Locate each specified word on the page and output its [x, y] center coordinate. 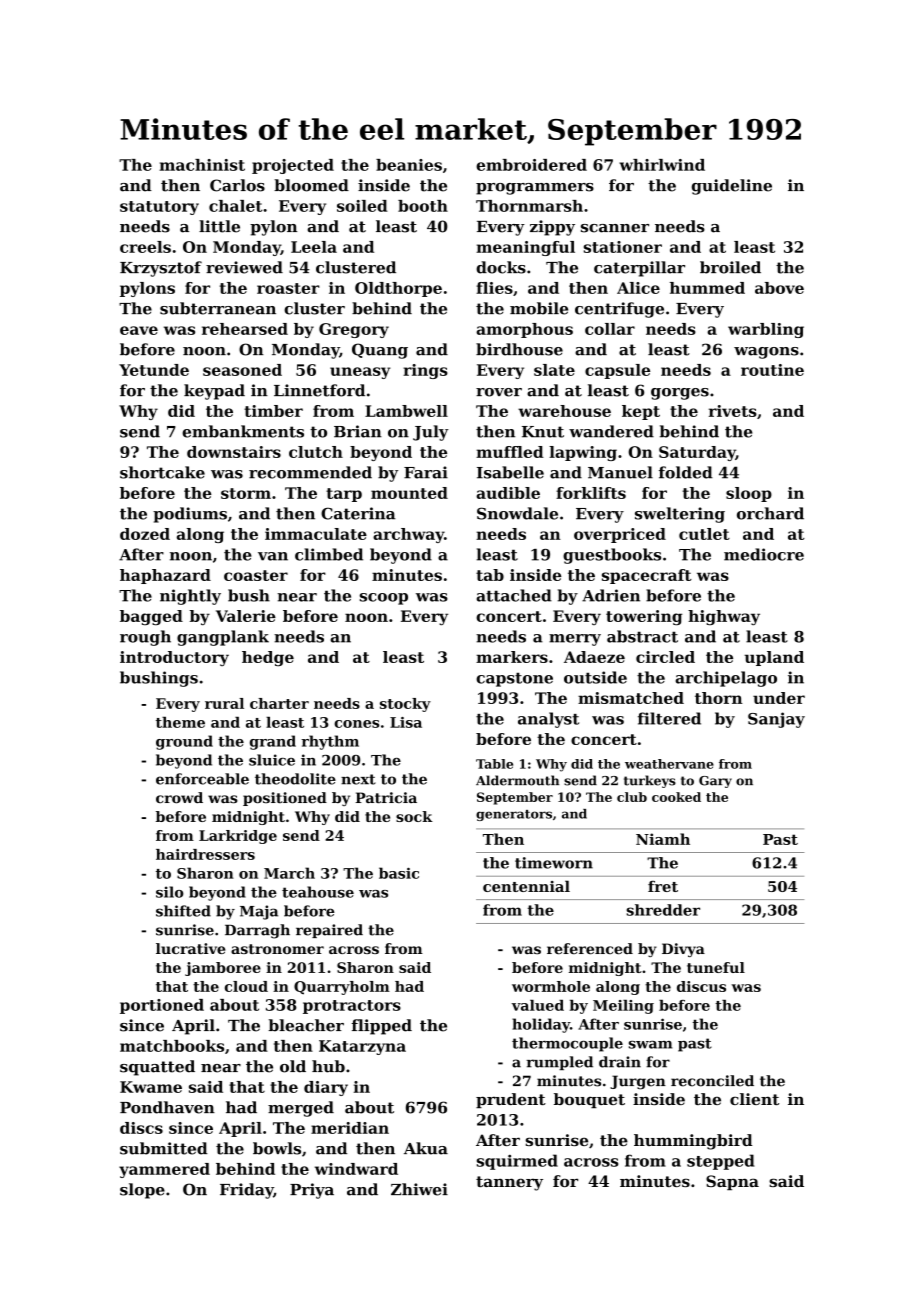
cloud [246, 986]
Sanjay [776, 720]
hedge [268, 659]
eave [139, 330]
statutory [159, 208]
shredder [663, 910]
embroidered [531, 165]
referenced [590, 949]
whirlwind [662, 165]
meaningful [525, 248]
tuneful [716, 967]
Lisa [406, 722]
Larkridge [238, 837]
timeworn [554, 863]
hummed [707, 288]
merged [301, 1109]
